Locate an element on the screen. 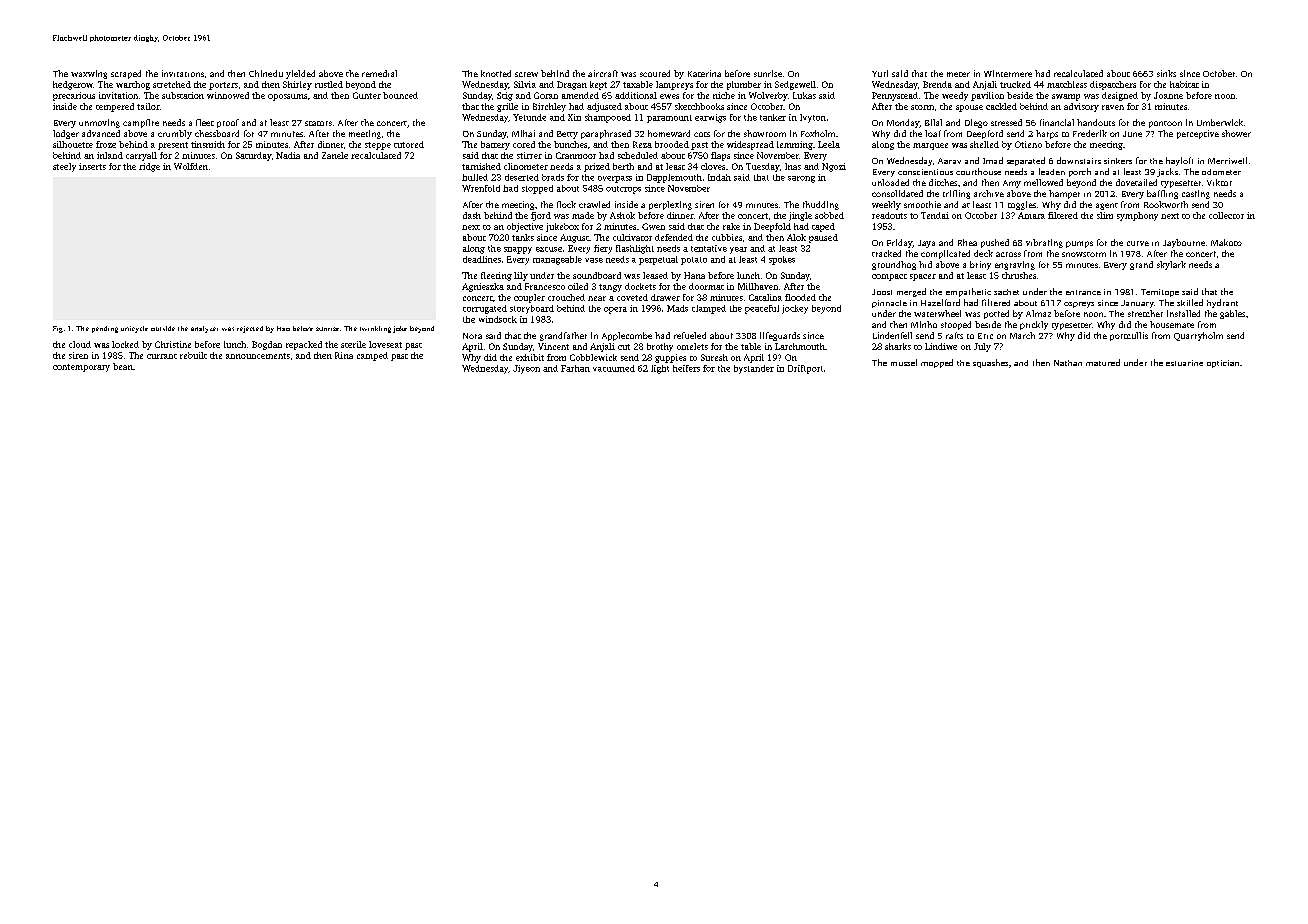 This screenshot has height=924, width=1308. repacked is located at coordinates (304, 345).
